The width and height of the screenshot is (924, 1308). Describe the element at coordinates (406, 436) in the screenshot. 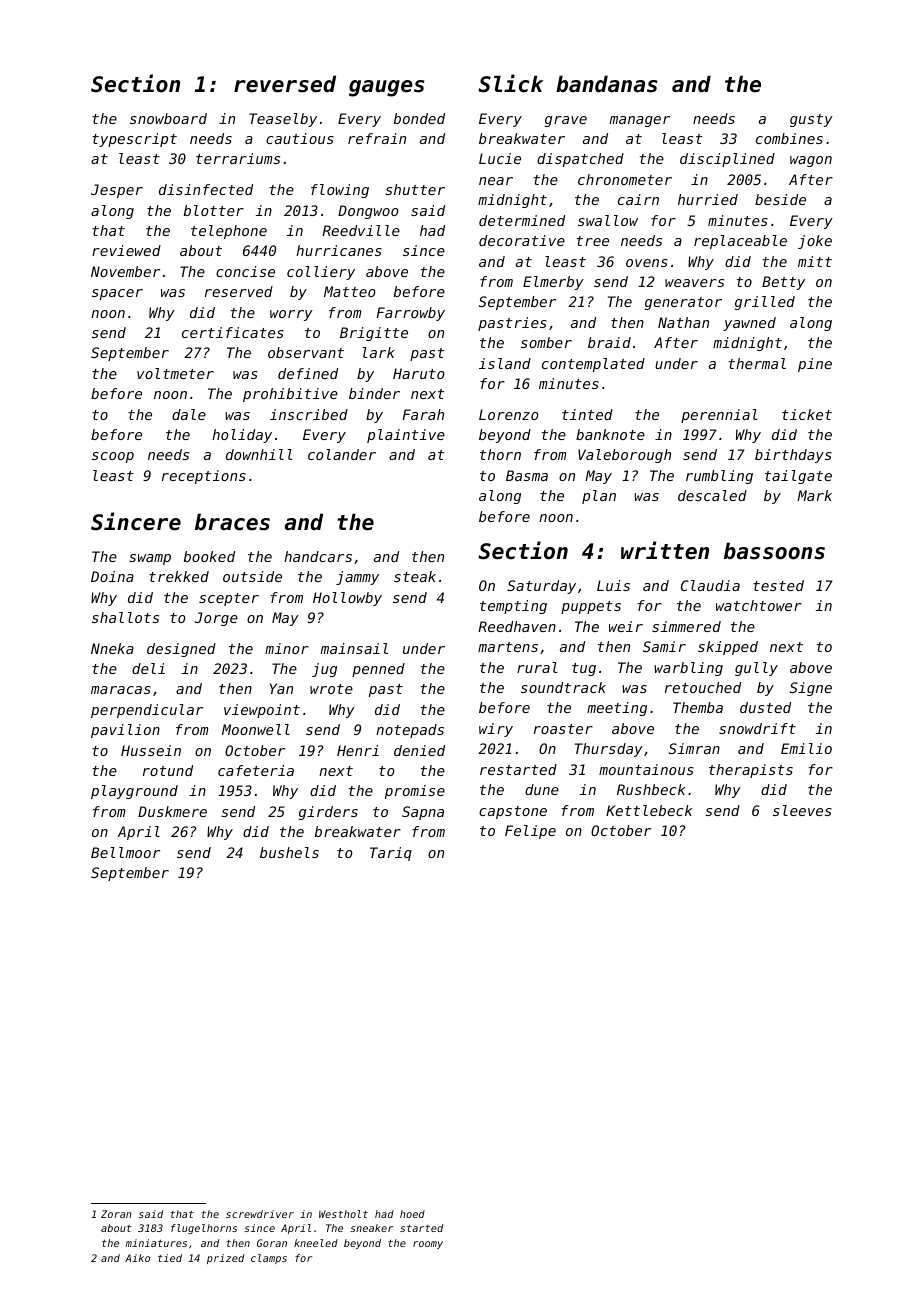

I see `plaintive` at that location.
